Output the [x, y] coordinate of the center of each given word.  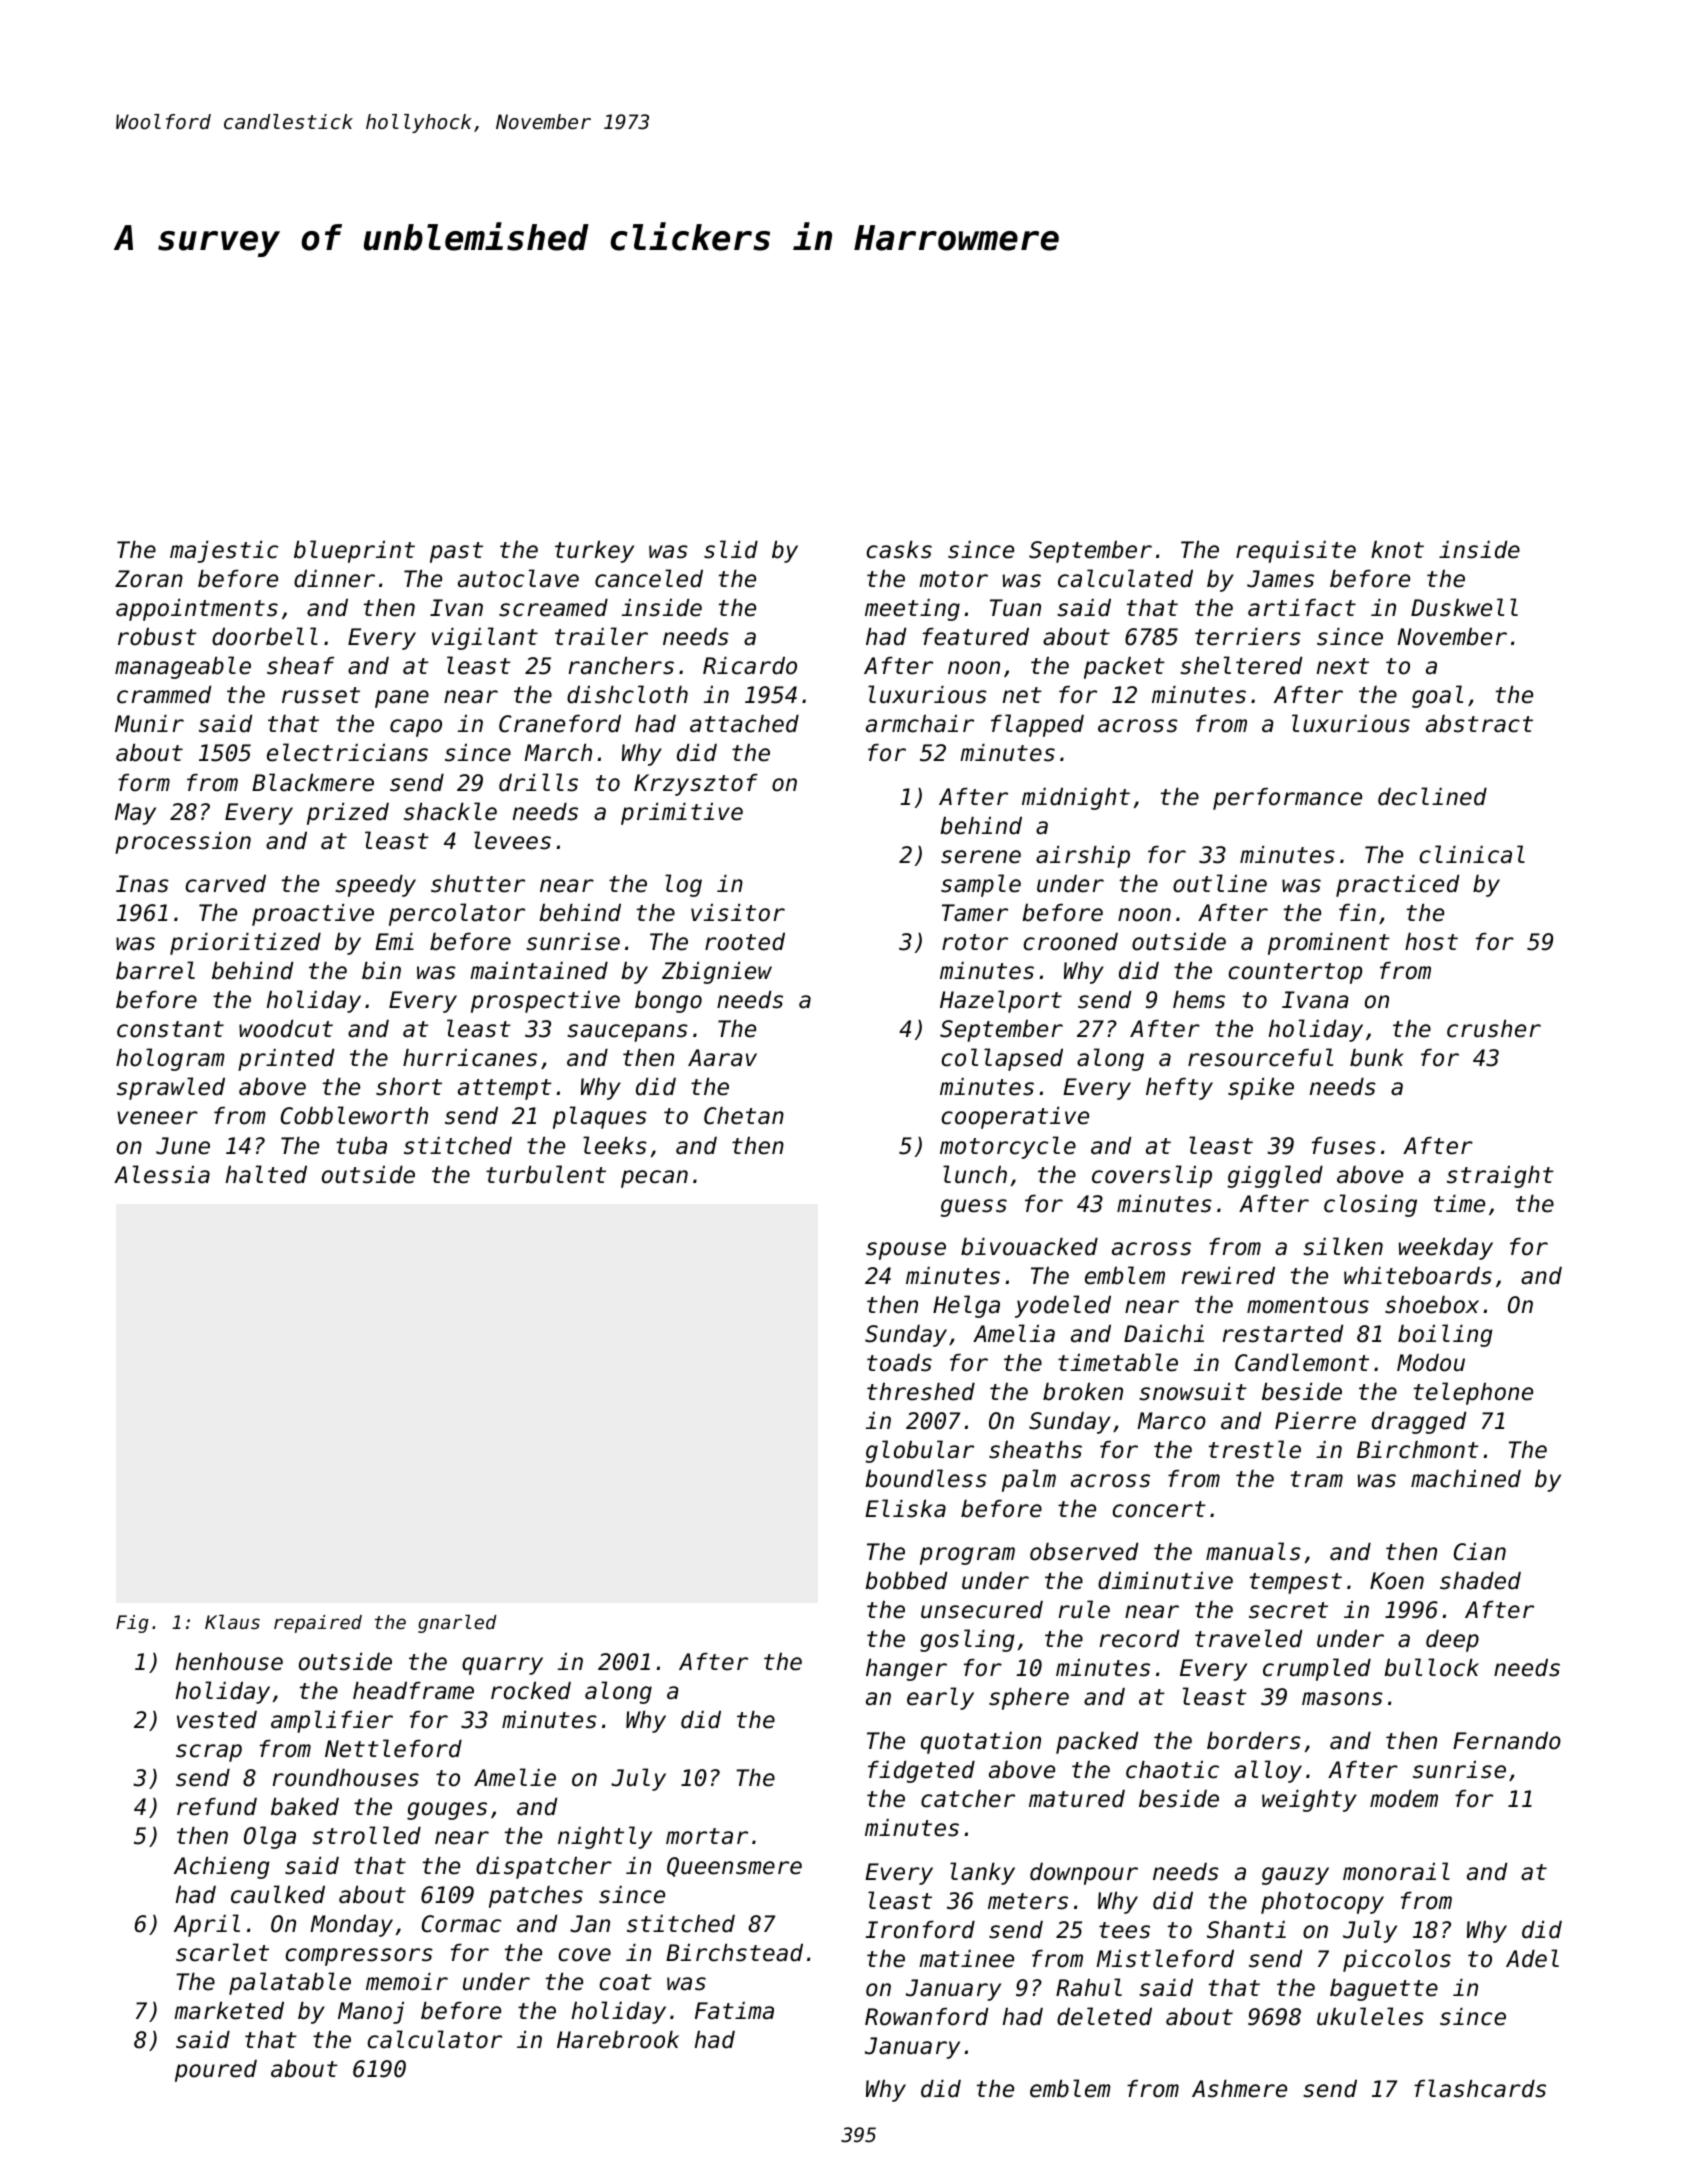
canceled [649, 578]
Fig [132, 1624]
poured [216, 2071]
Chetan [744, 1116]
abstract [1479, 724]
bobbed [906, 1581]
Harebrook [618, 2040]
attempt [505, 1089]
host [1431, 942]
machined [1466, 1479]
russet [321, 695]
